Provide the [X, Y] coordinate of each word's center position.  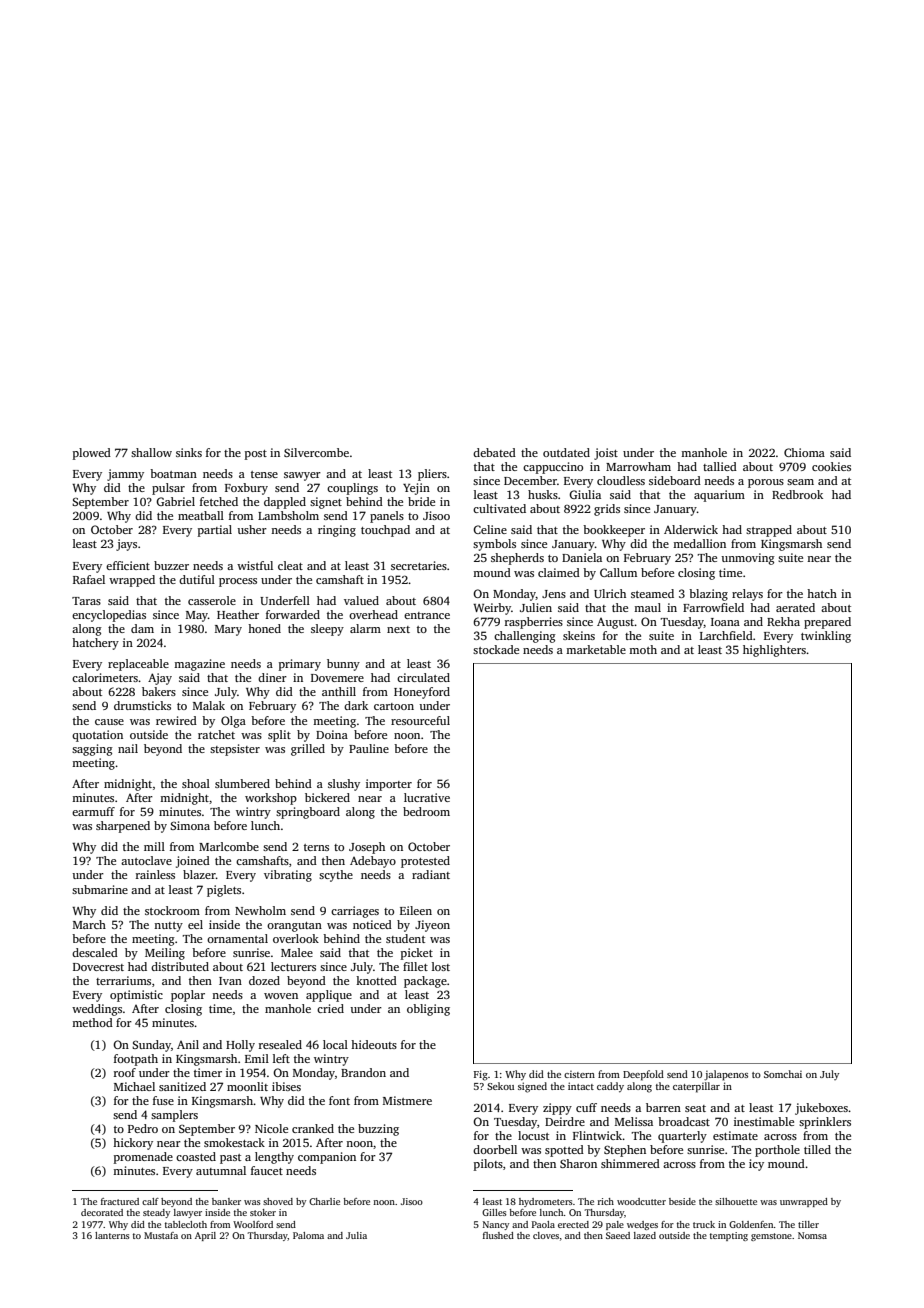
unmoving [748, 559]
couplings [352, 489]
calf [150, 1201]
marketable [596, 649]
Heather [238, 614]
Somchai [783, 1074]
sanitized [182, 1086]
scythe [336, 876]
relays [747, 595]
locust [533, 1135]
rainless [155, 874]
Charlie [324, 1201]
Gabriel [175, 501]
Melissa [634, 1121]
